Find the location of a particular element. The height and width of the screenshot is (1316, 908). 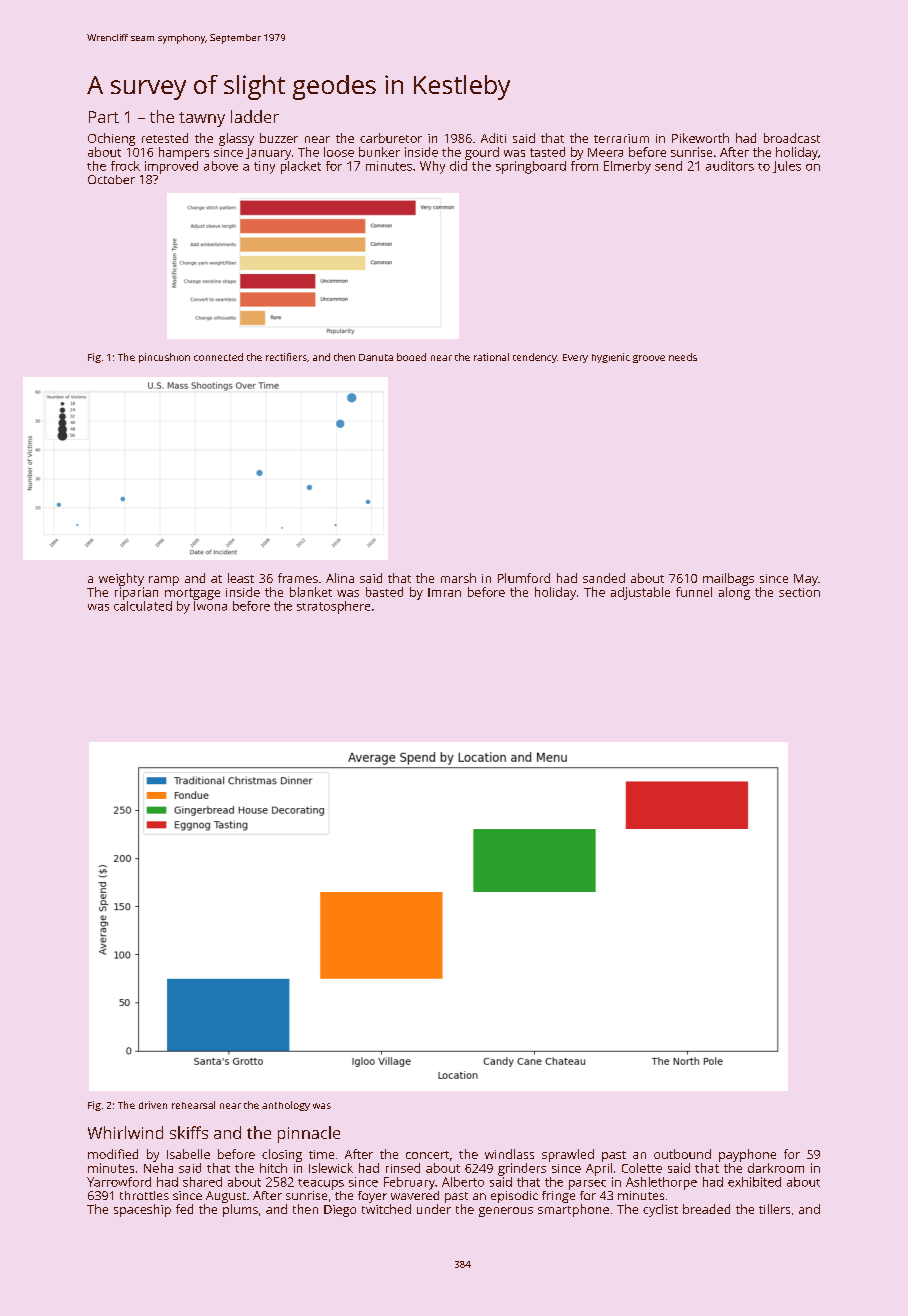

pinnacle is located at coordinates (309, 1134).
